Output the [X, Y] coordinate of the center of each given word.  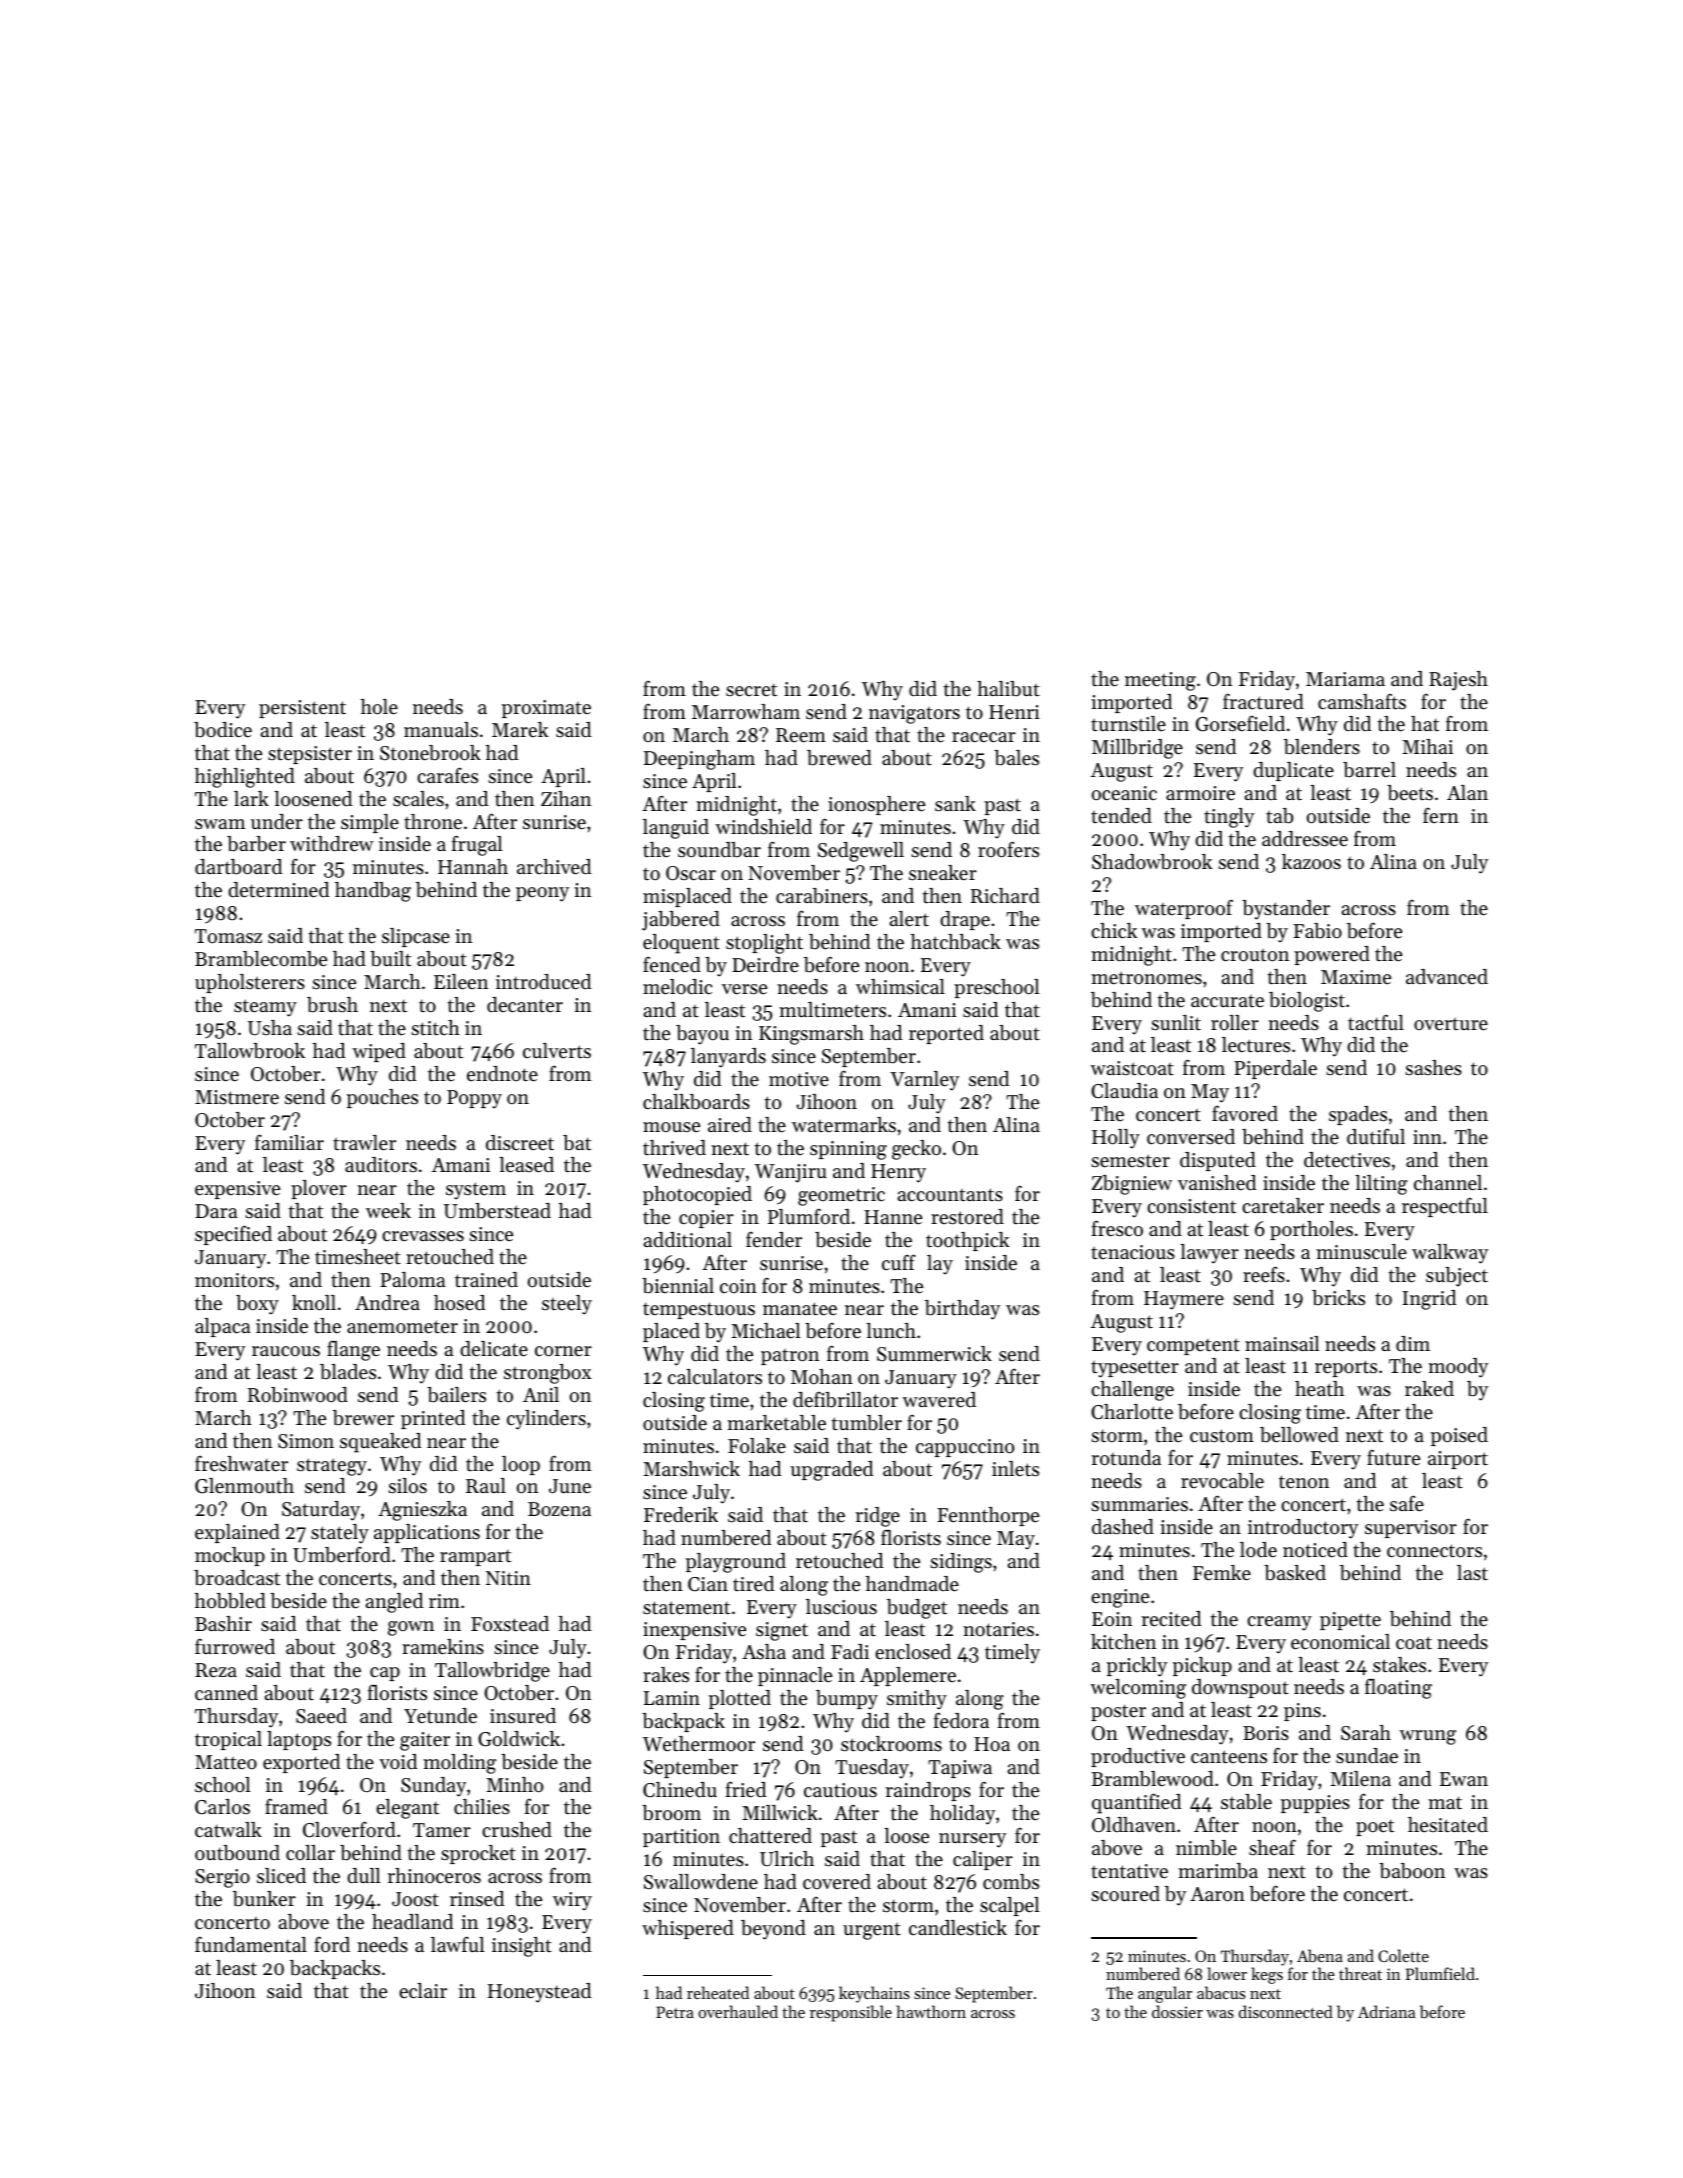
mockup [230, 1556]
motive [799, 1079]
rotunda [1126, 1457]
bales [1016, 758]
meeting [1160, 681]
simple [370, 823]
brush [332, 1005]
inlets [1015, 1469]
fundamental [251, 1945]
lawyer [1209, 1254]
